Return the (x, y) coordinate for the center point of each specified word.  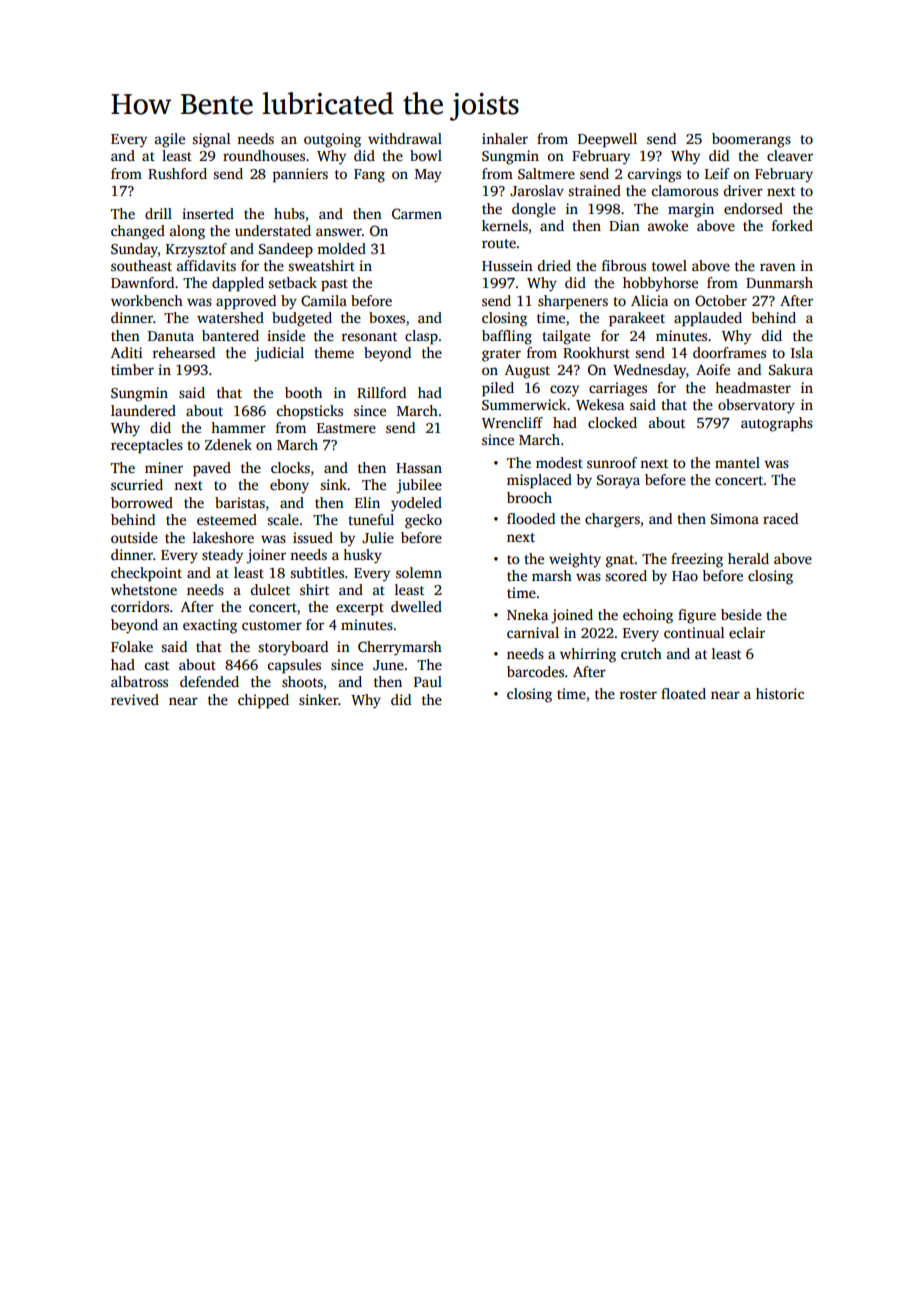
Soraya (618, 482)
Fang (369, 176)
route (499, 243)
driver (743, 190)
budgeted (302, 319)
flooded (531, 518)
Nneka (527, 614)
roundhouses (264, 155)
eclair (747, 632)
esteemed (227, 519)
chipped (263, 701)
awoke (668, 225)
